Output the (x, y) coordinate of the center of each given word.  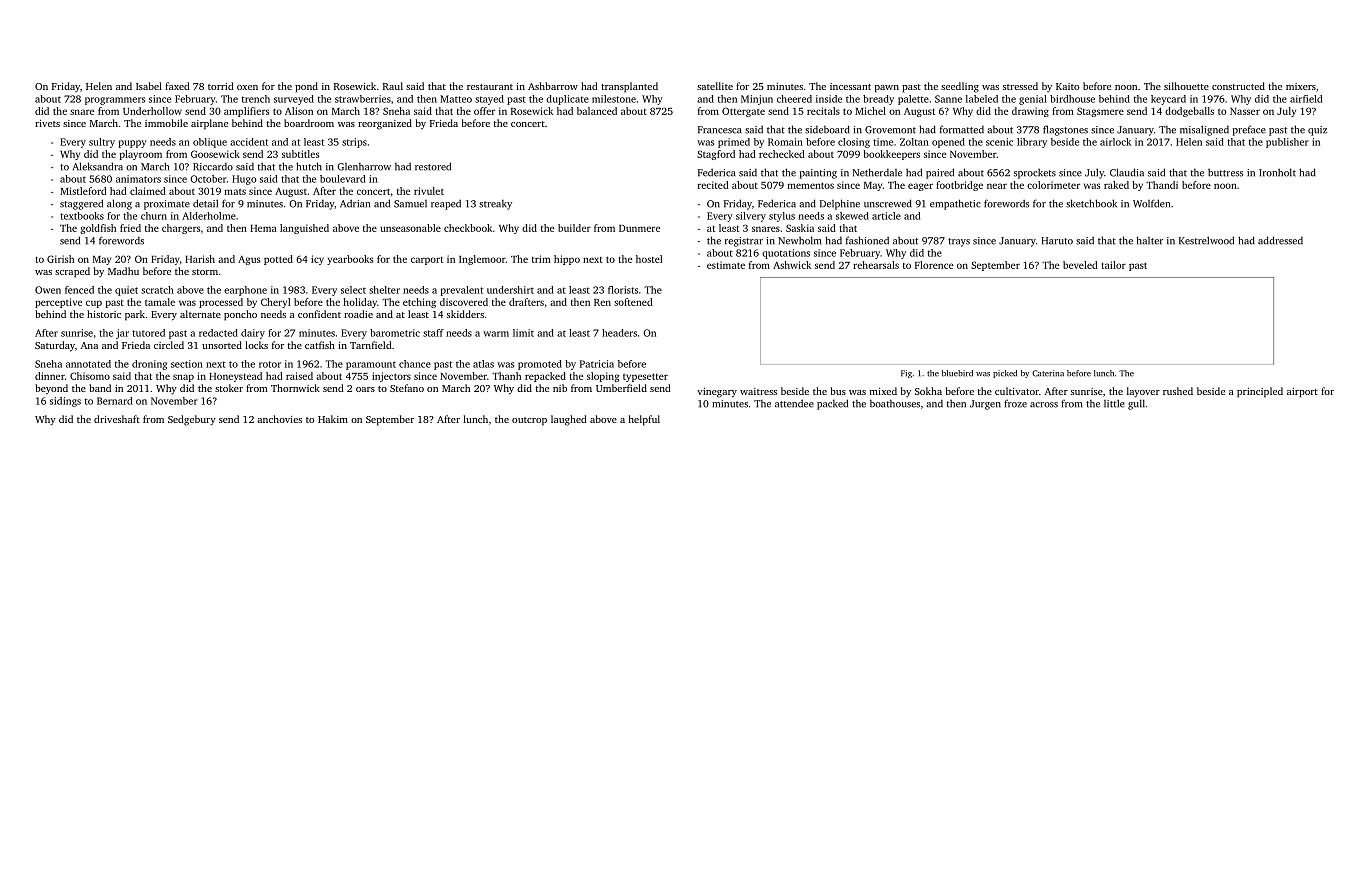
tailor (1114, 265)
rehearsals (876, 265)
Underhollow (152, 111)
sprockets (1035, 174)
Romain (785, 142)
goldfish (98, 229)
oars (365, 389)
